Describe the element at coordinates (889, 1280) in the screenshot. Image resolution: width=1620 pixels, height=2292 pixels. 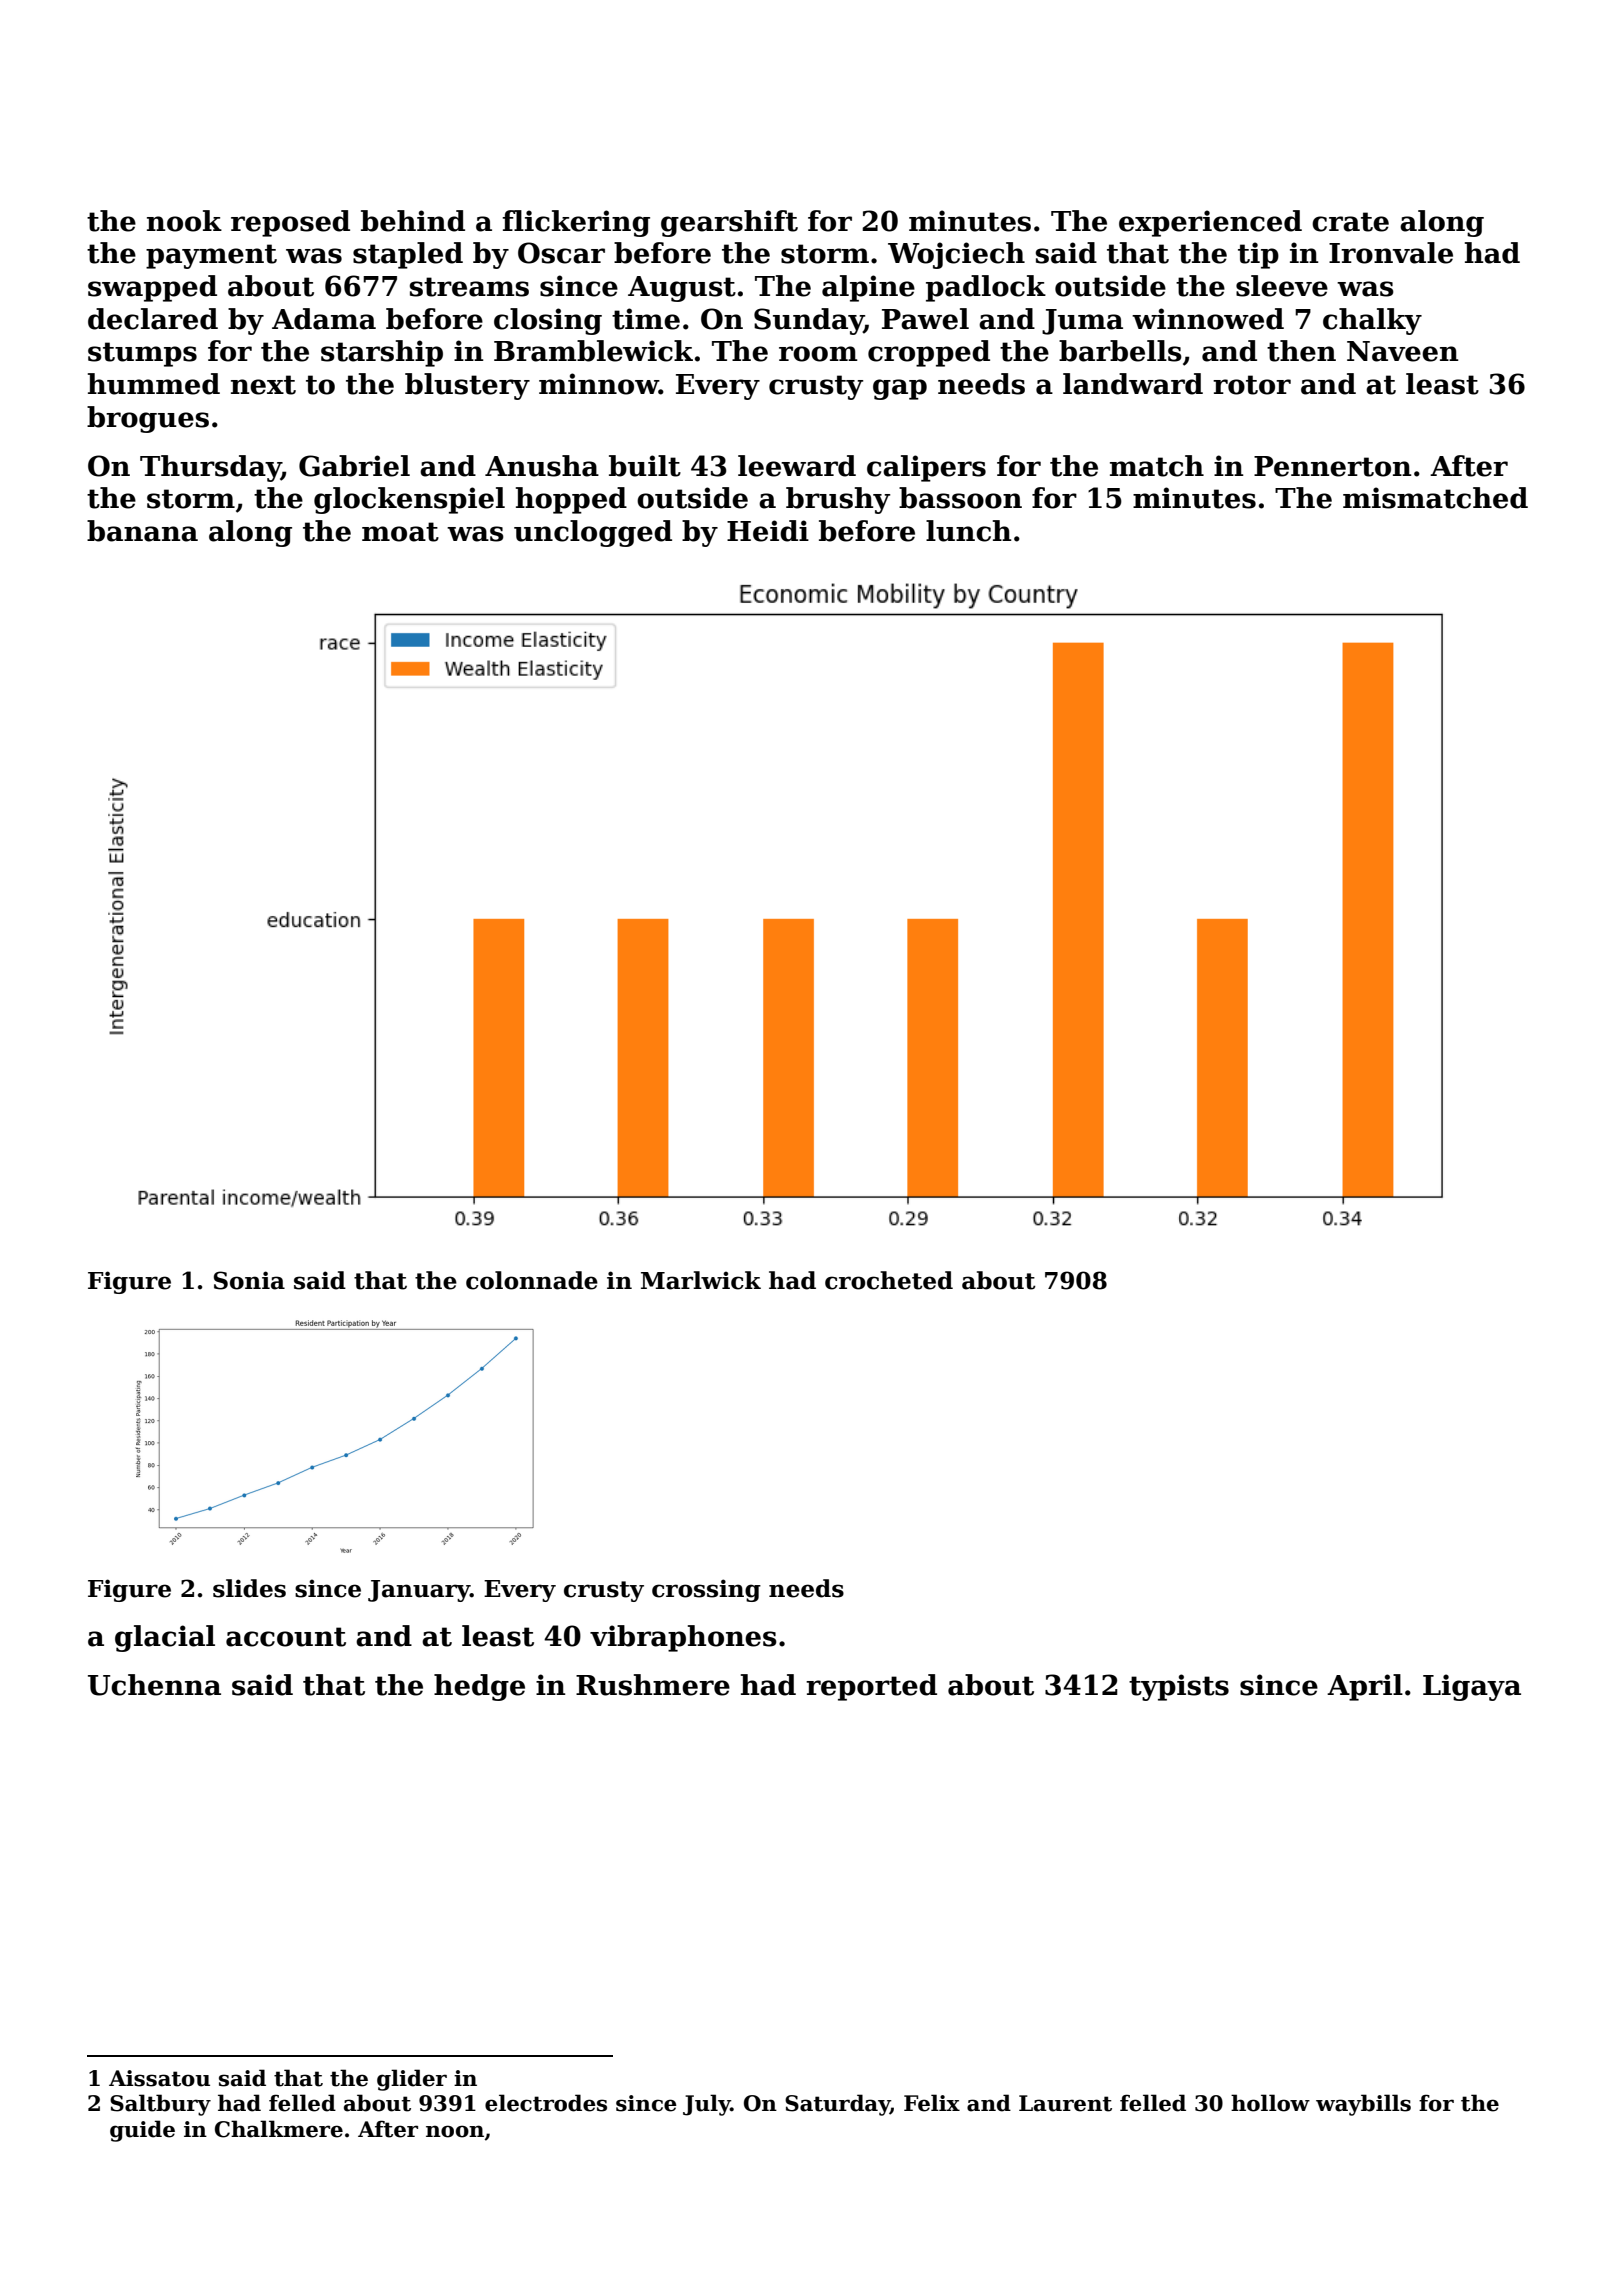
I see `crocheted` at that location.
